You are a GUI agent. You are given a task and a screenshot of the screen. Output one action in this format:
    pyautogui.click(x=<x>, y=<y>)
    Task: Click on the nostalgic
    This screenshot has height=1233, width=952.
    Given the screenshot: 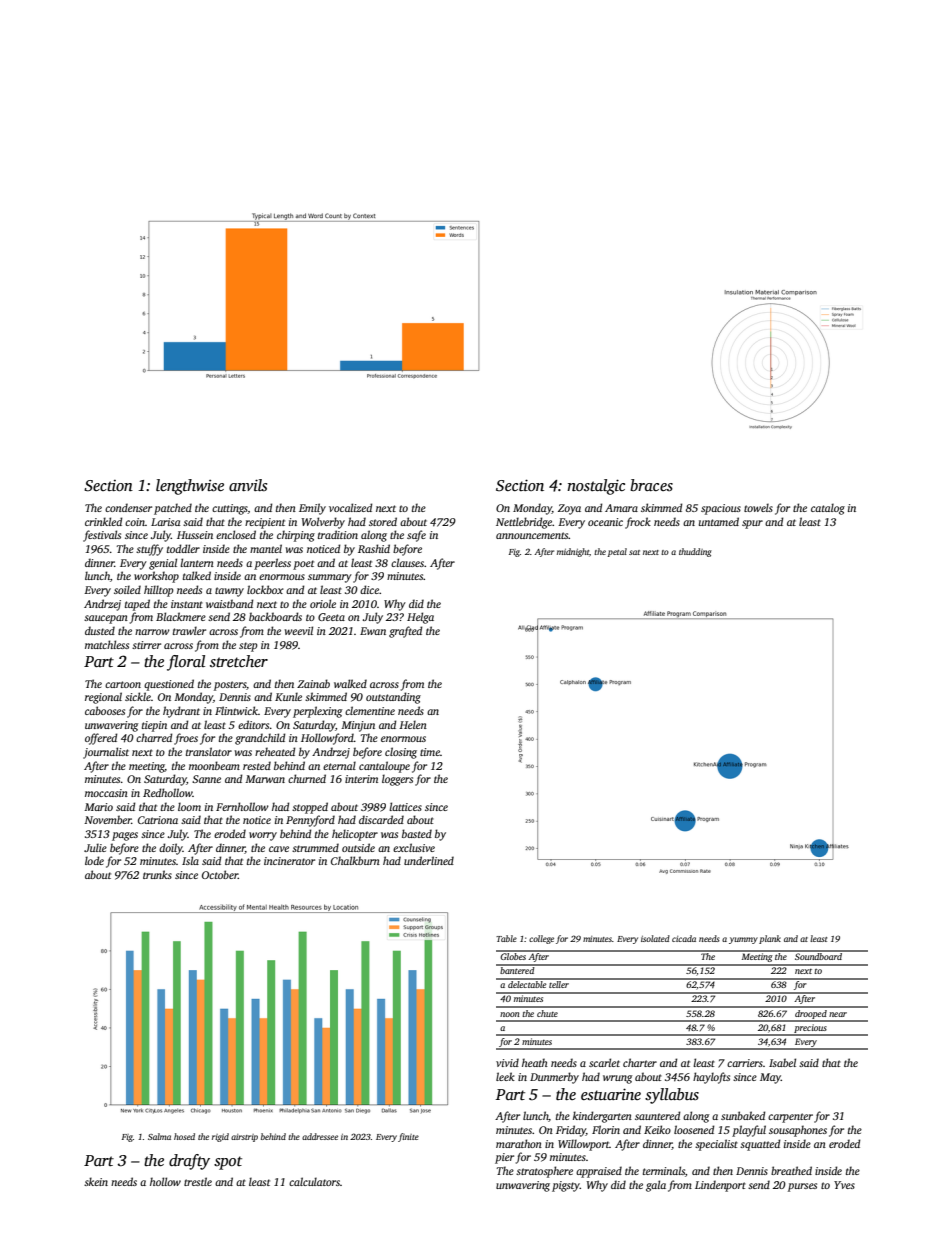 What is the action you would take?
    pyautogui.click(x=596, y=487)
